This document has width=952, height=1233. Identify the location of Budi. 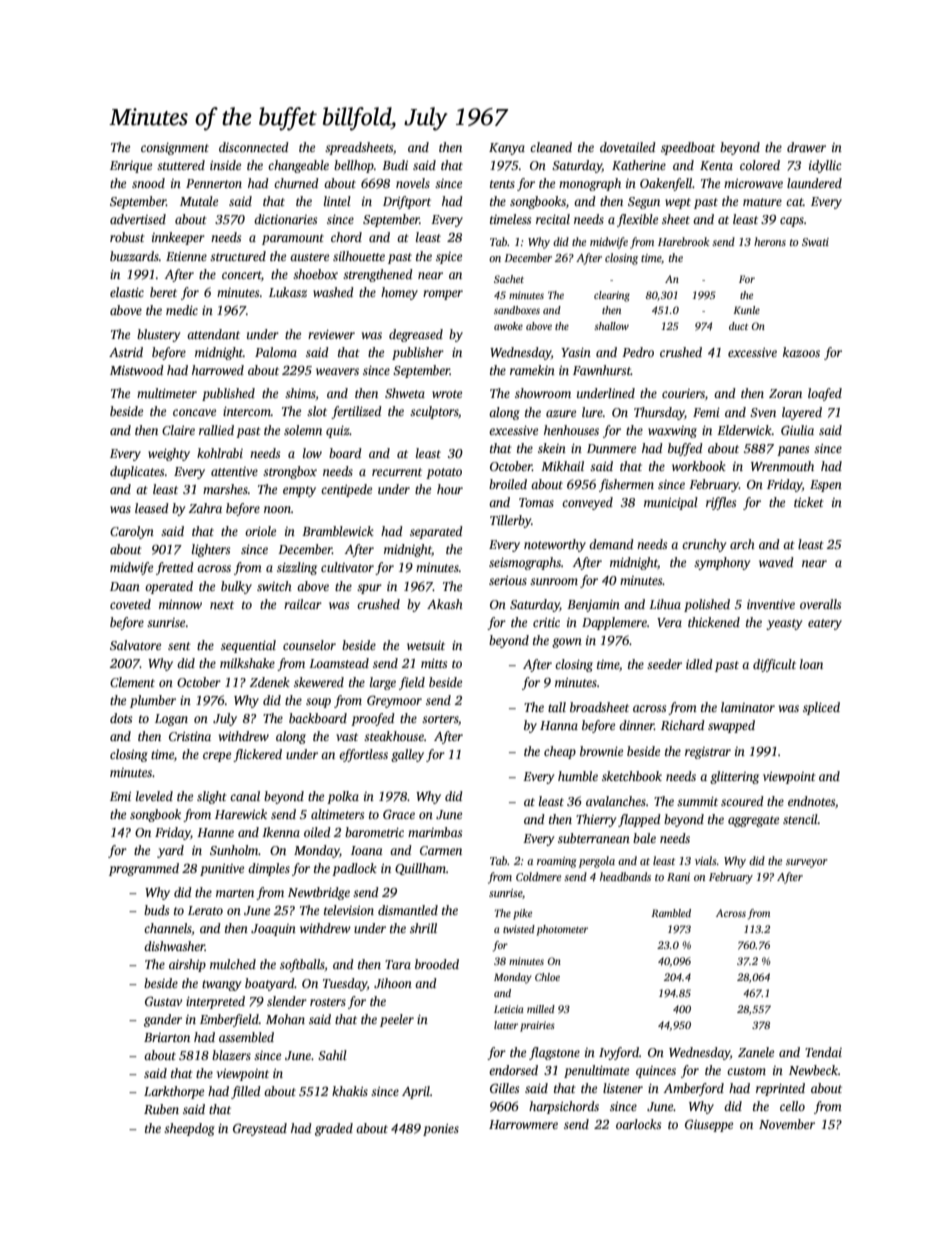
(395, 165).
